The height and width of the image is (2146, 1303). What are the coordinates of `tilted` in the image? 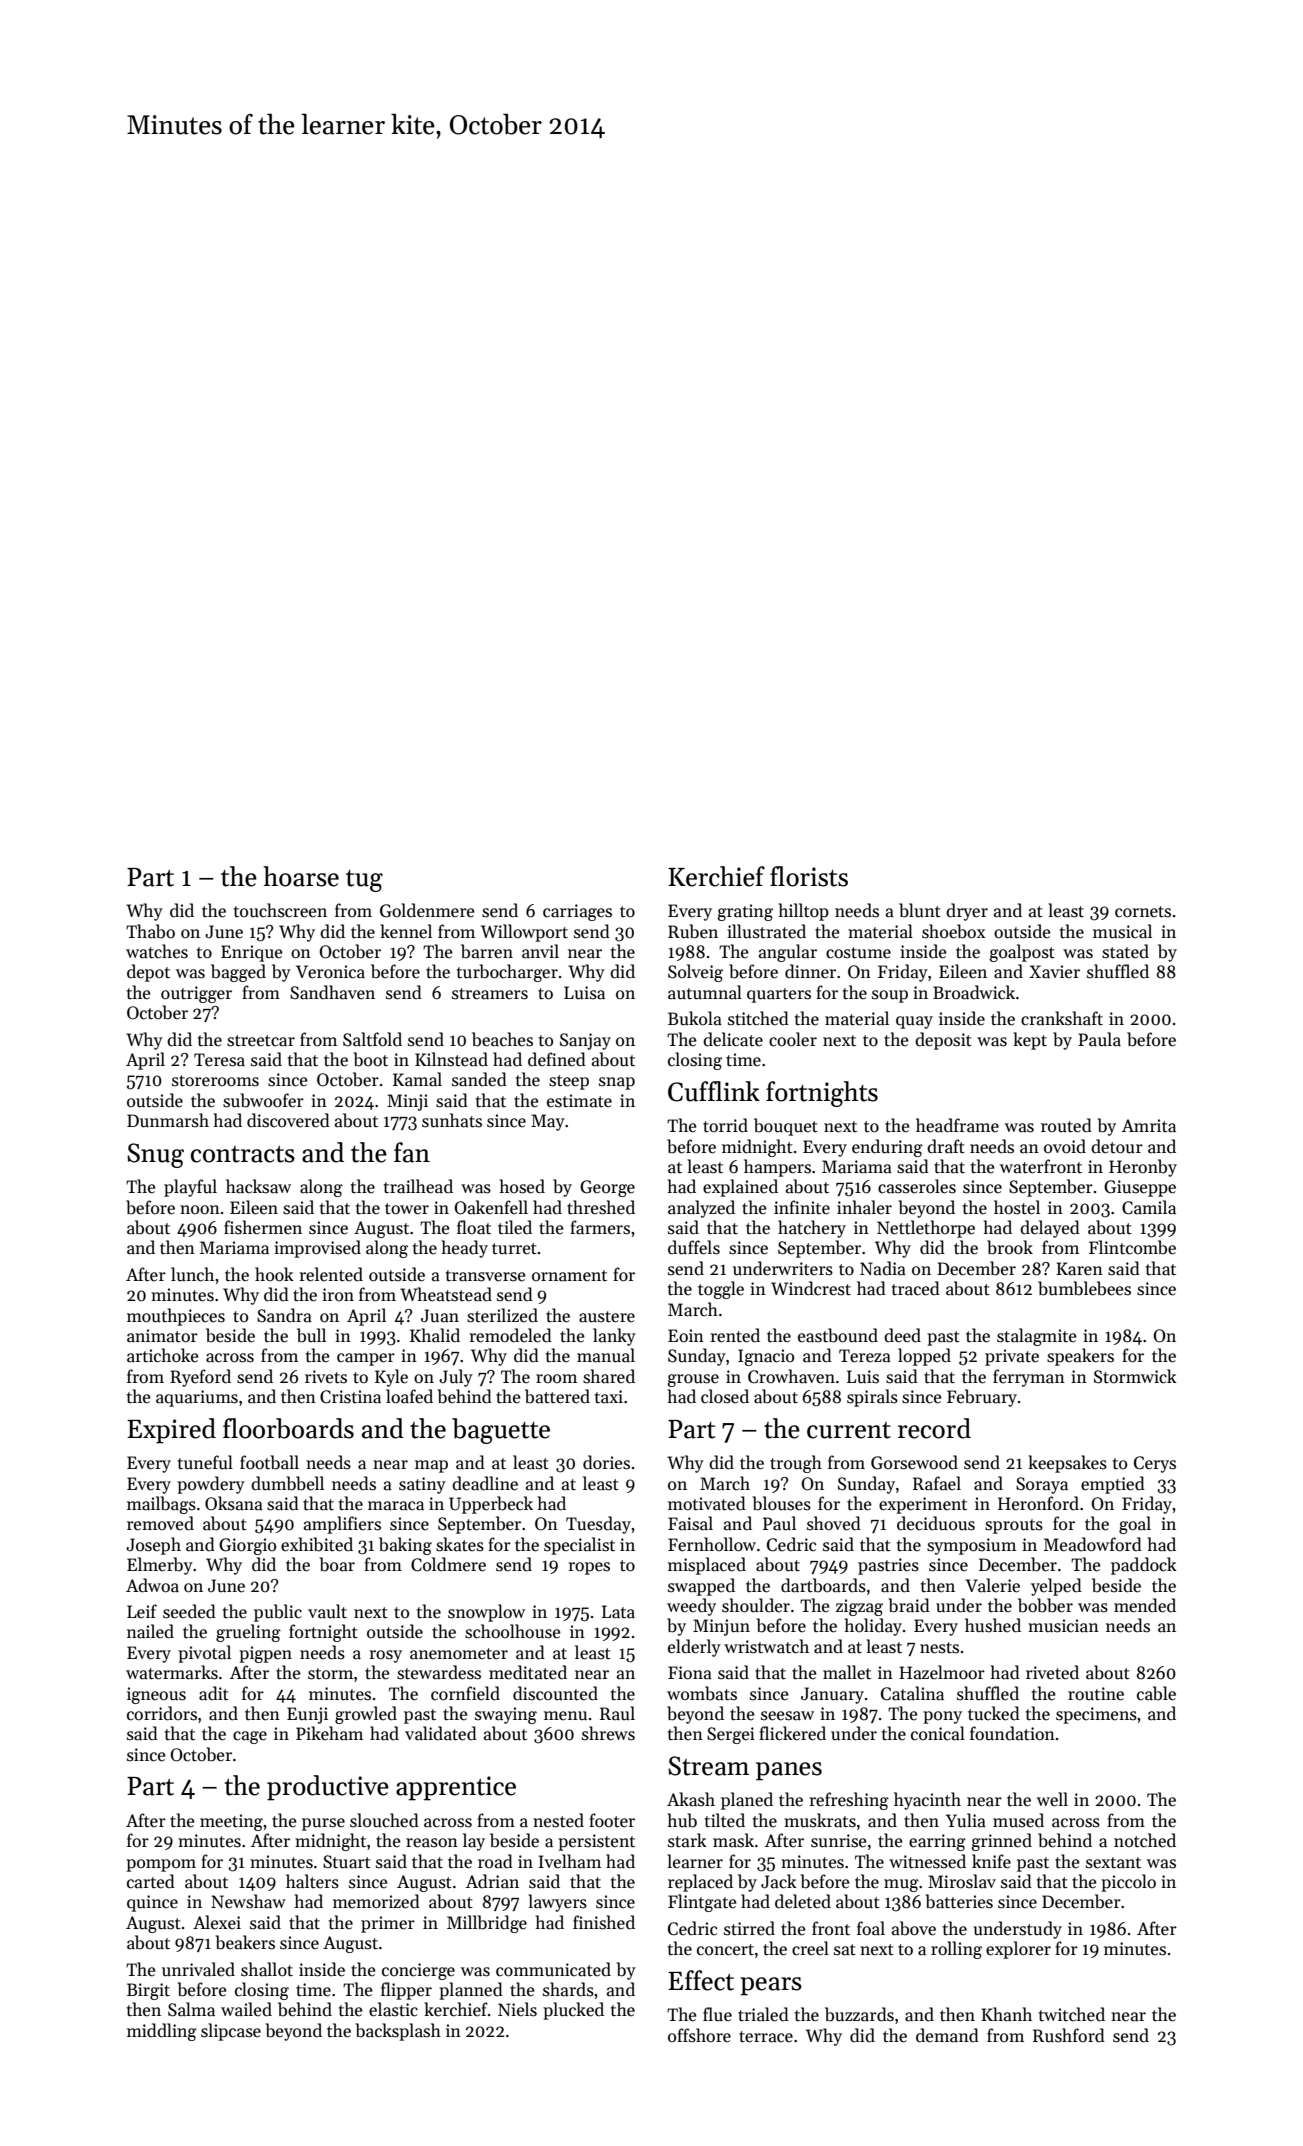 It's located at (725, 1820).
